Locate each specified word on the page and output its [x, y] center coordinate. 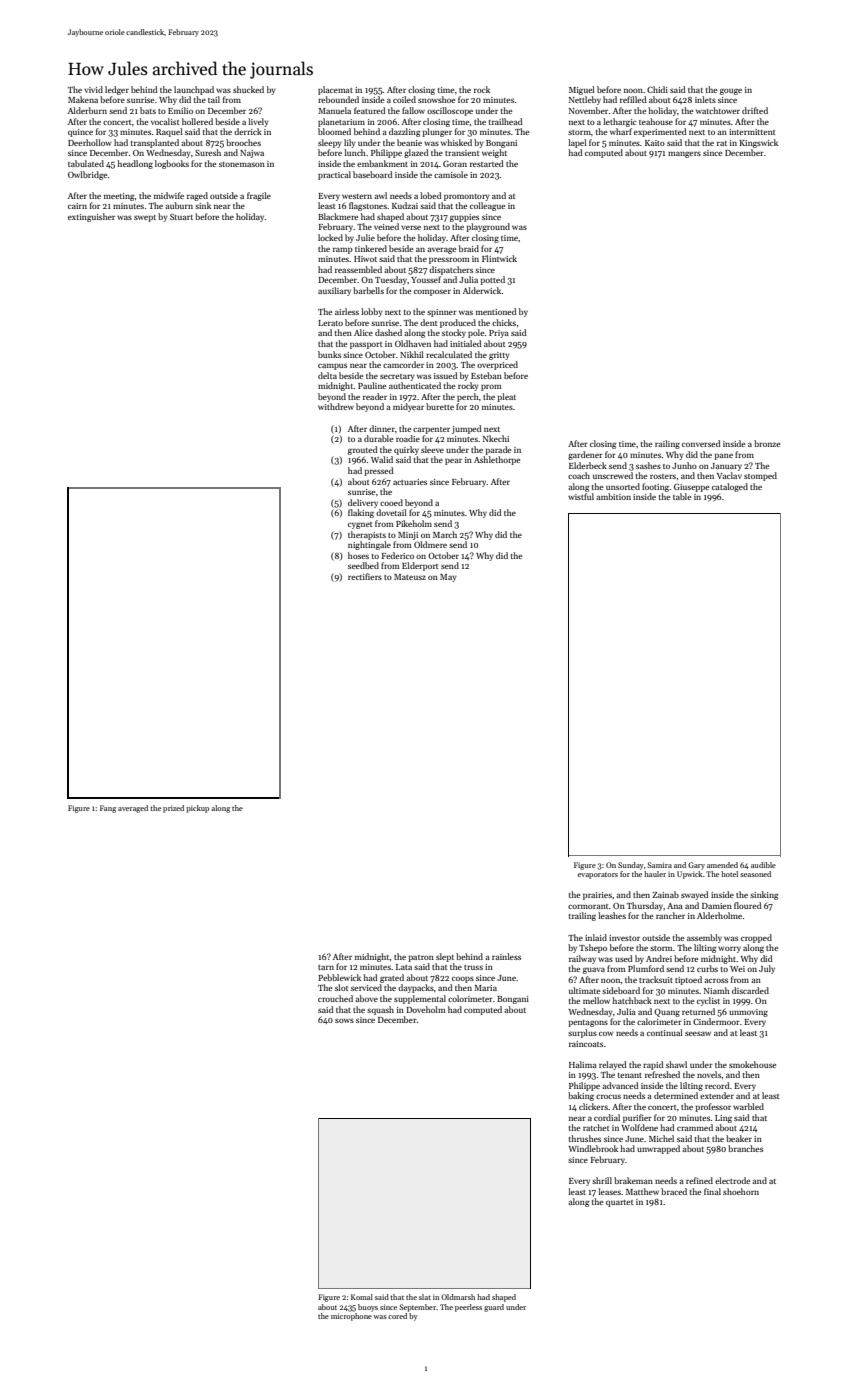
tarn [326, 967]
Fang [108, 809]
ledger [117, 90]
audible [763, 865]
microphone [351, 1317]
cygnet [360, 525]
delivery [363, 503]
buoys [368, 1308]
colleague [487, 206]
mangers [684, 155]
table [682, 496]
